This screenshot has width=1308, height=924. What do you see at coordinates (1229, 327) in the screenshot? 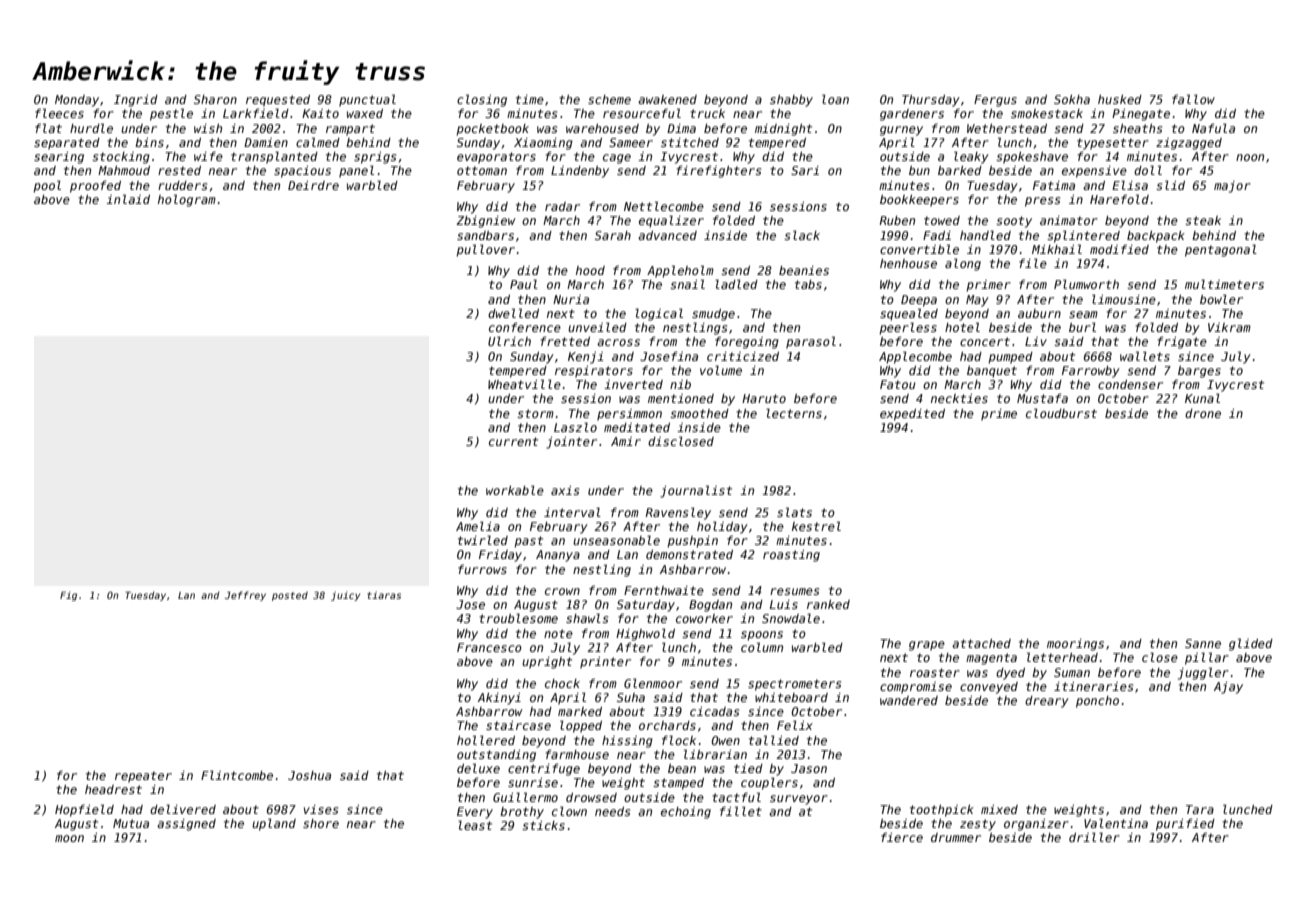
I see `Vikram` at bounding box center [1229, 327].
